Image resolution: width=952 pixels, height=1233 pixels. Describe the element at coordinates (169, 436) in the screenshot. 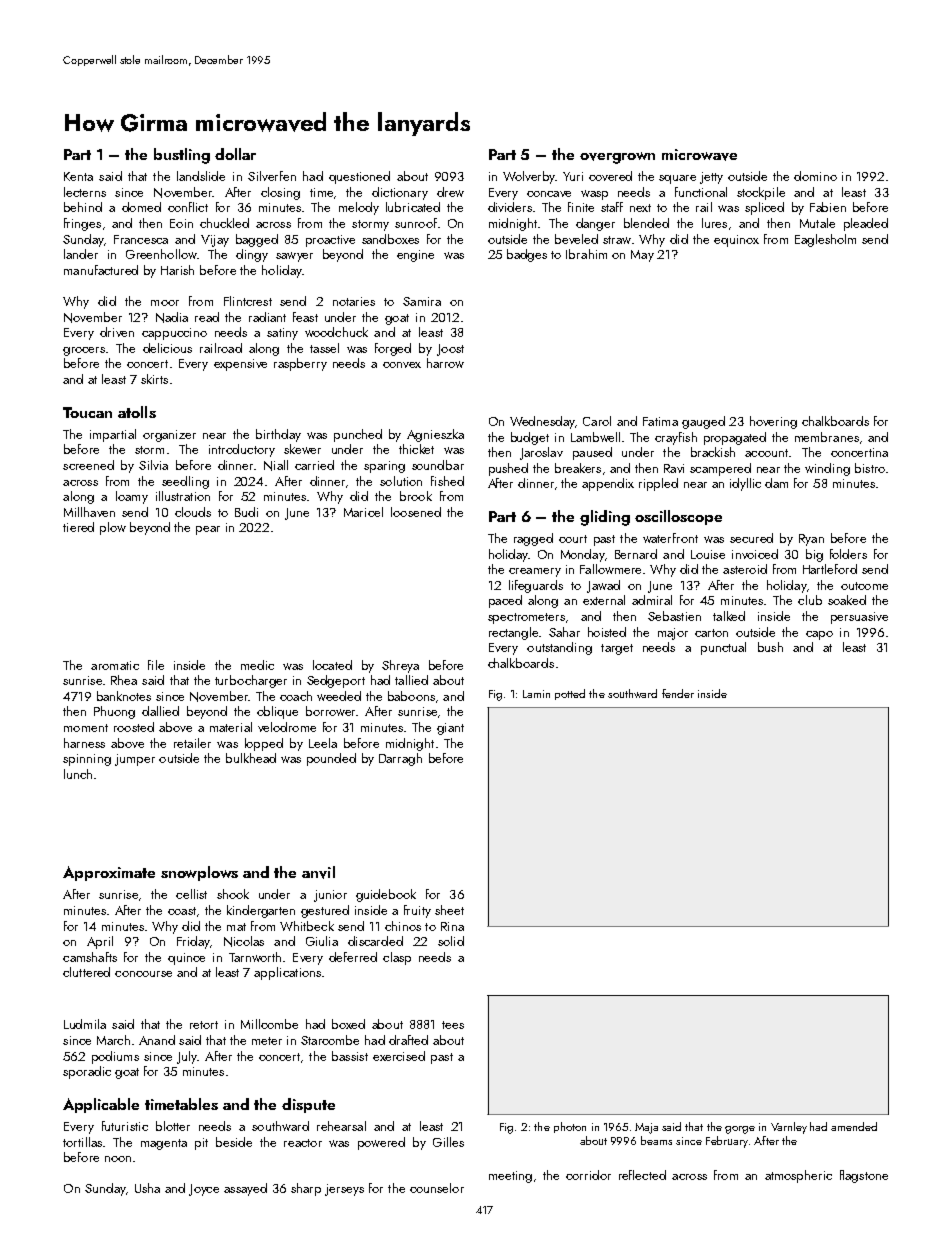

I see `organizer` at that location.
